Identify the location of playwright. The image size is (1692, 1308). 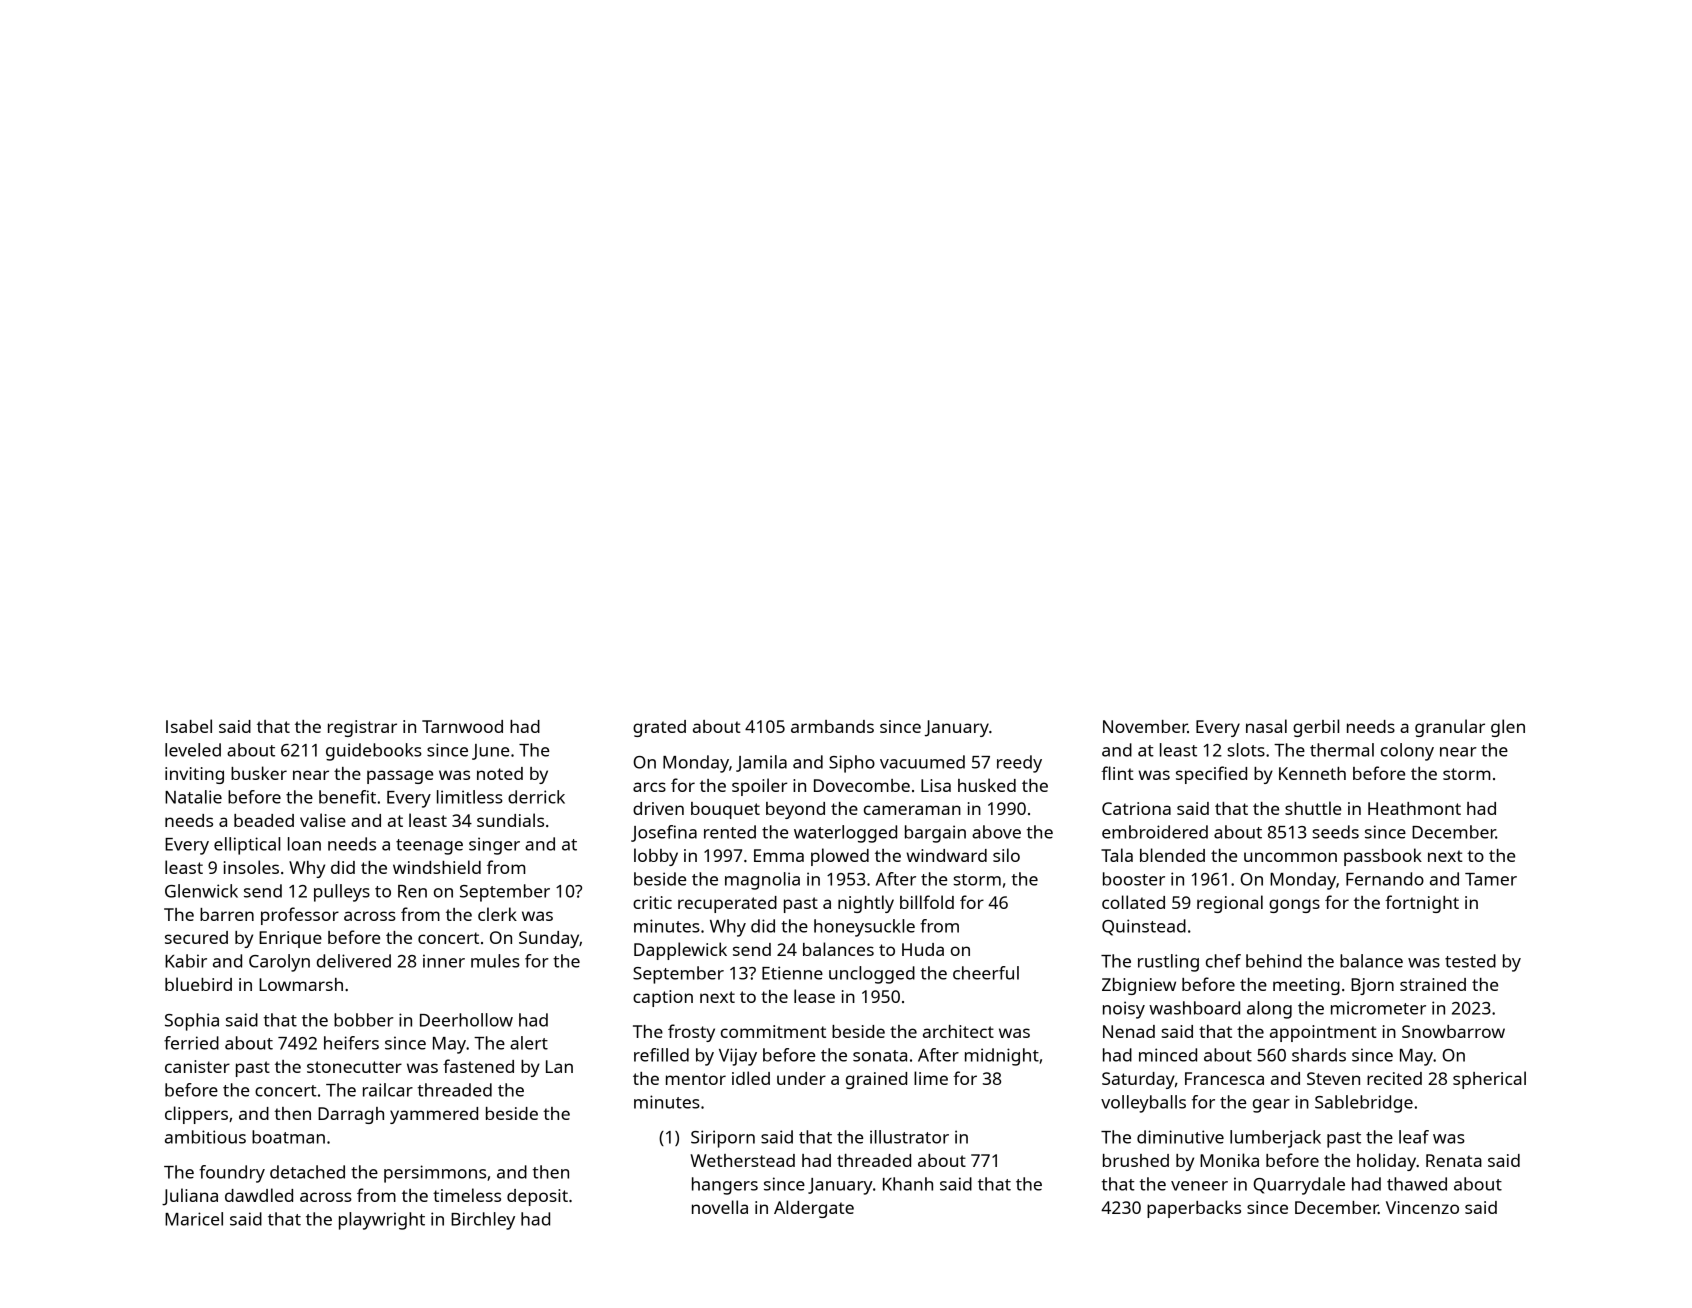
(382, 1221).
